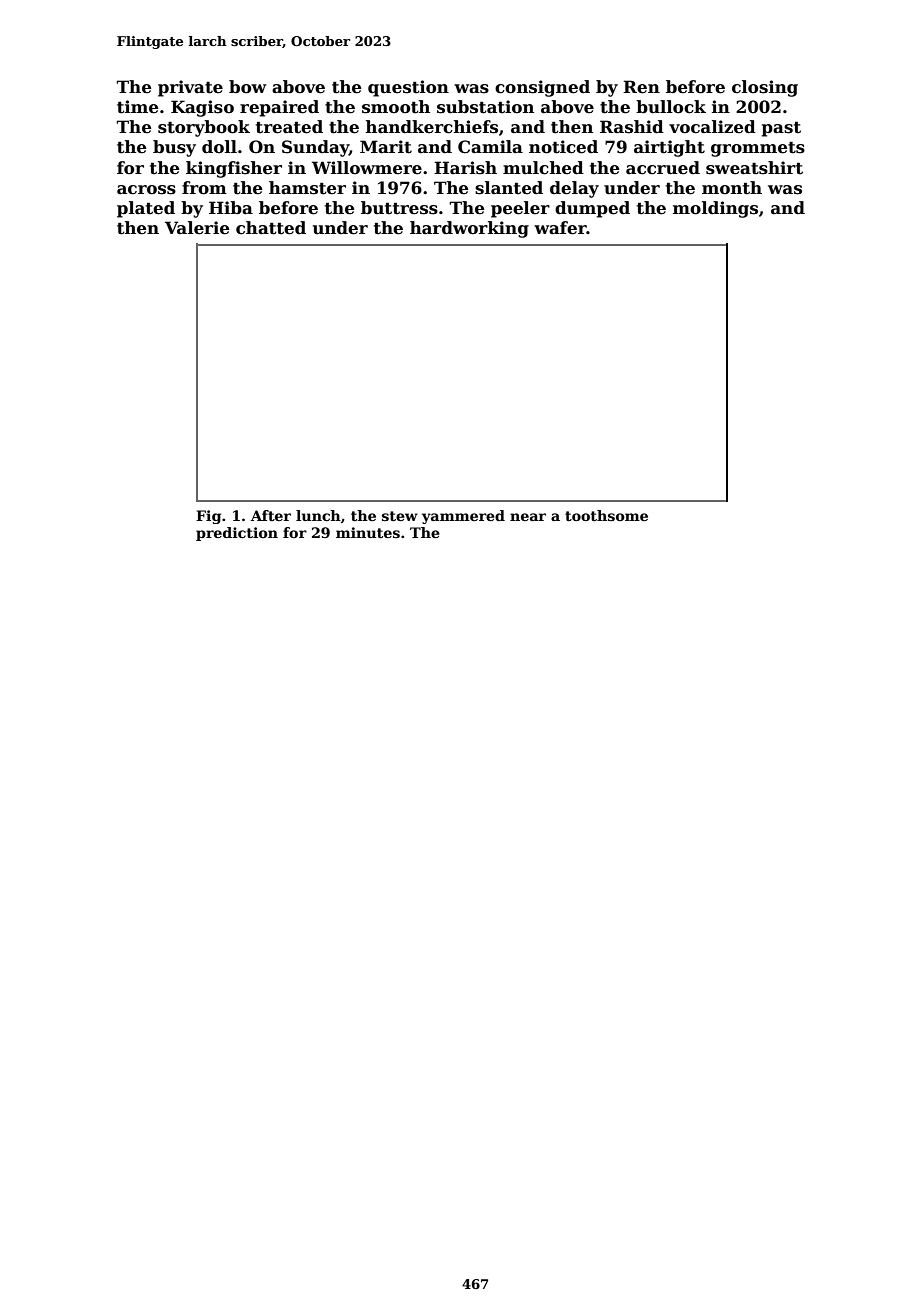  What do you see at coordinates (781, 129) in the screenshot?
I see `past` at bounding box center [781, 129].
